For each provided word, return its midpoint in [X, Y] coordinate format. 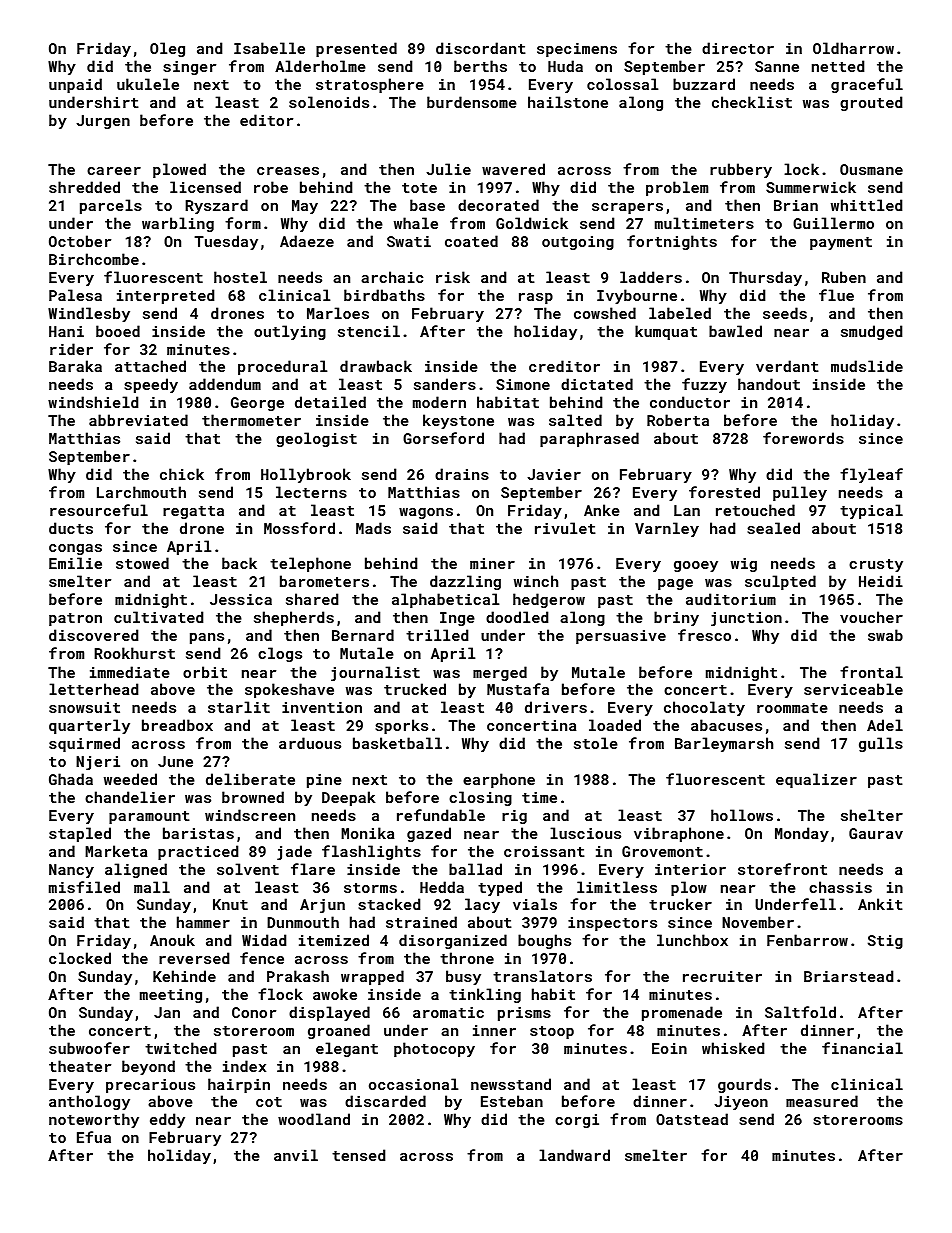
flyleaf [871, 475]
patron [75, 619]
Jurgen [103, 122]
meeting [171, 996]
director [738, 48]
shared [312, 599]
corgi [577, 1121]
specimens [577, 50]
